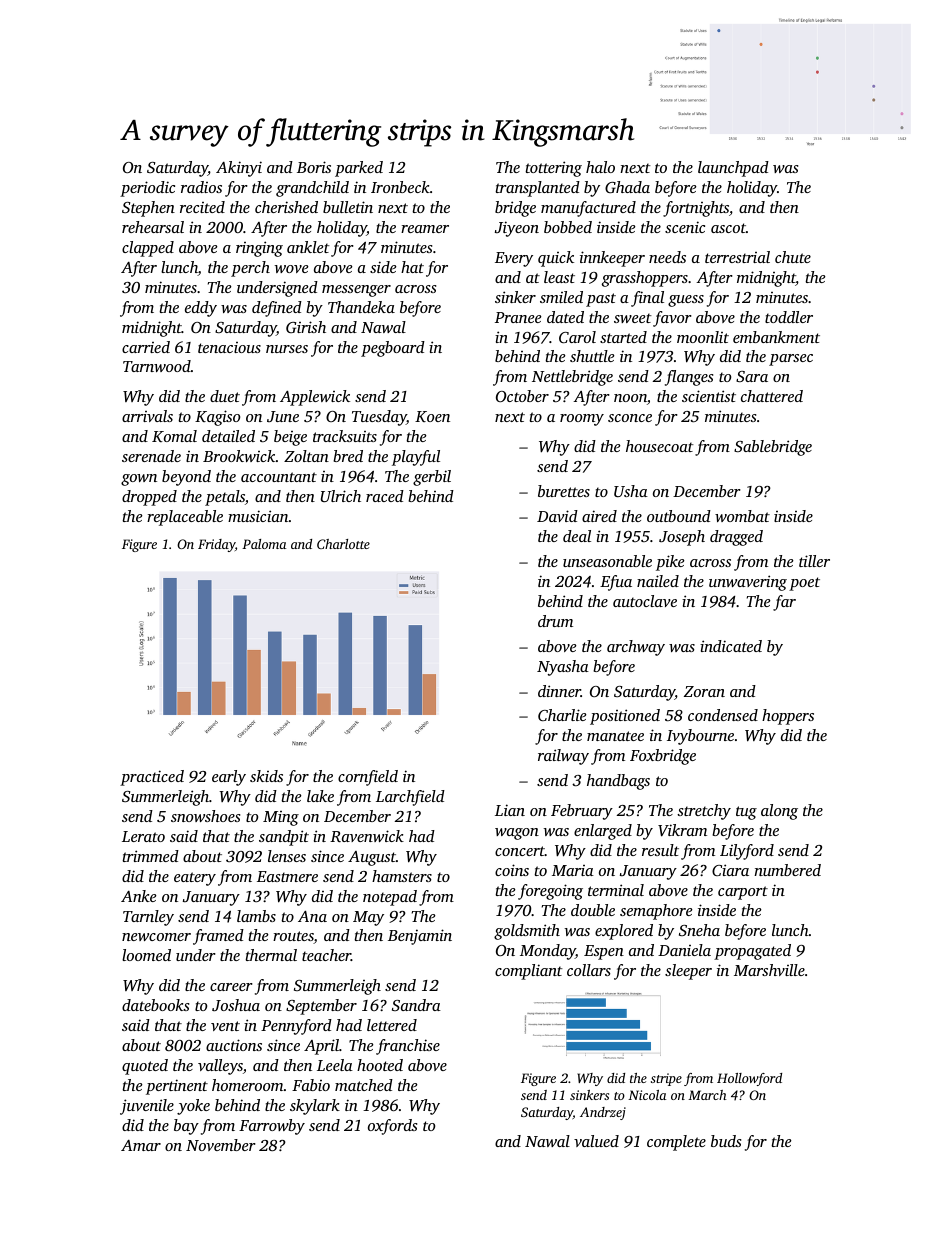  What do you see at coordinates (281, 818) in the page?
I see `Ming` at bounding box center [281, 818].
